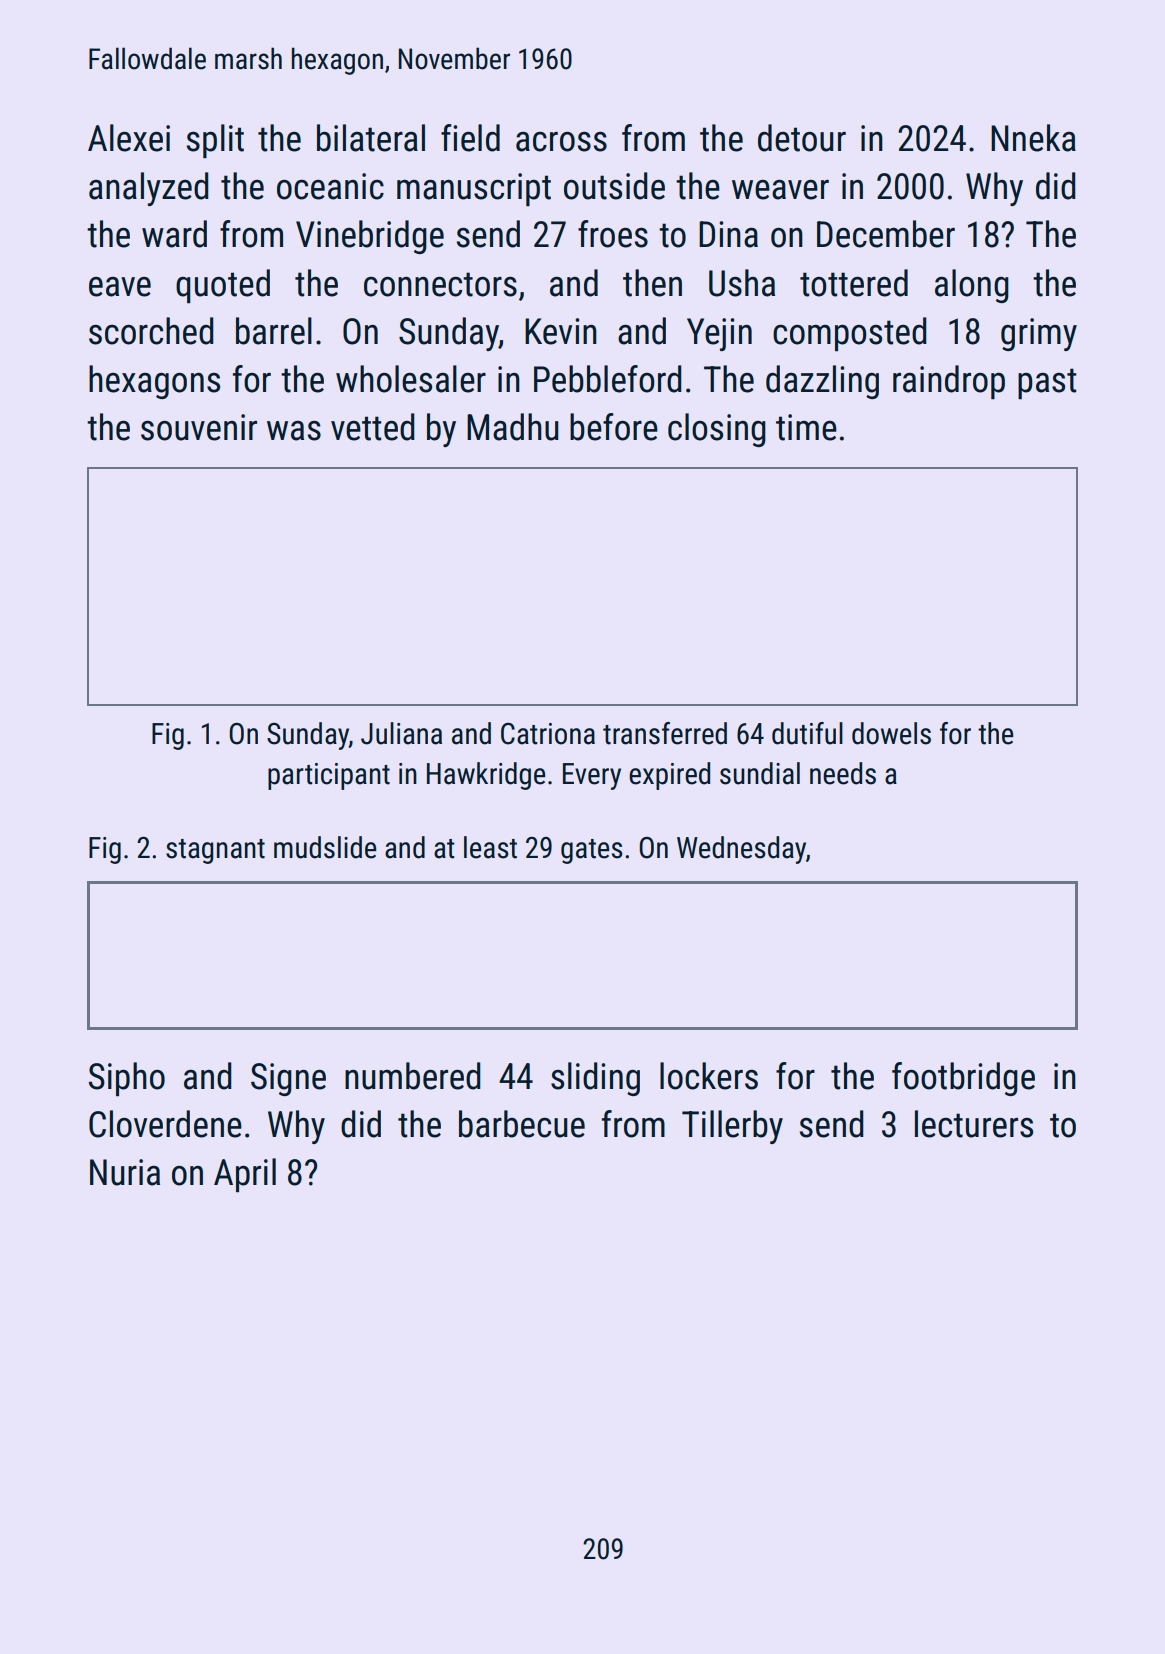  Describe the element at coordinates (329, 776) in the page. I see `participant` at that location.
